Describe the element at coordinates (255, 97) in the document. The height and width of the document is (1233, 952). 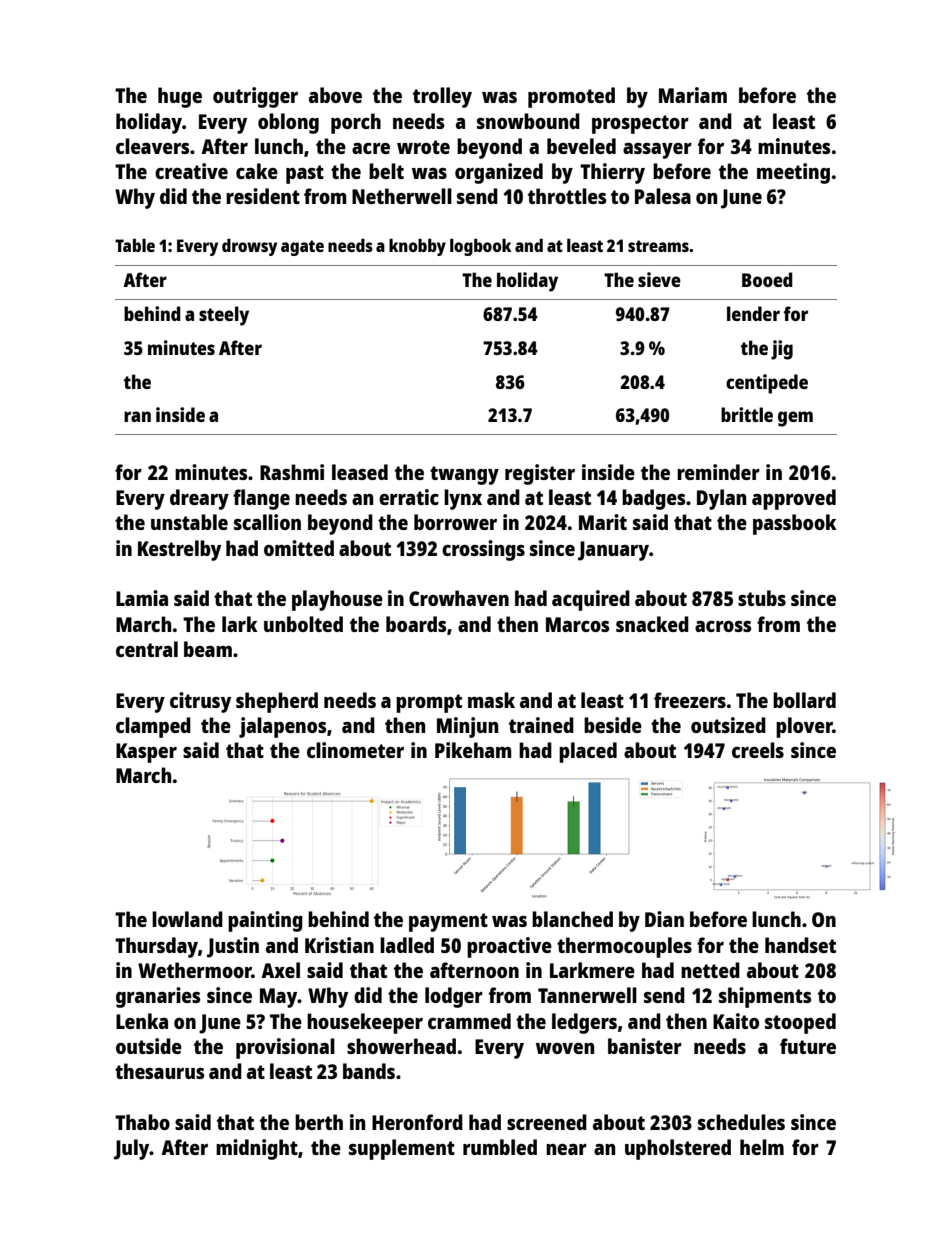
I see `outrigger` at that location.
